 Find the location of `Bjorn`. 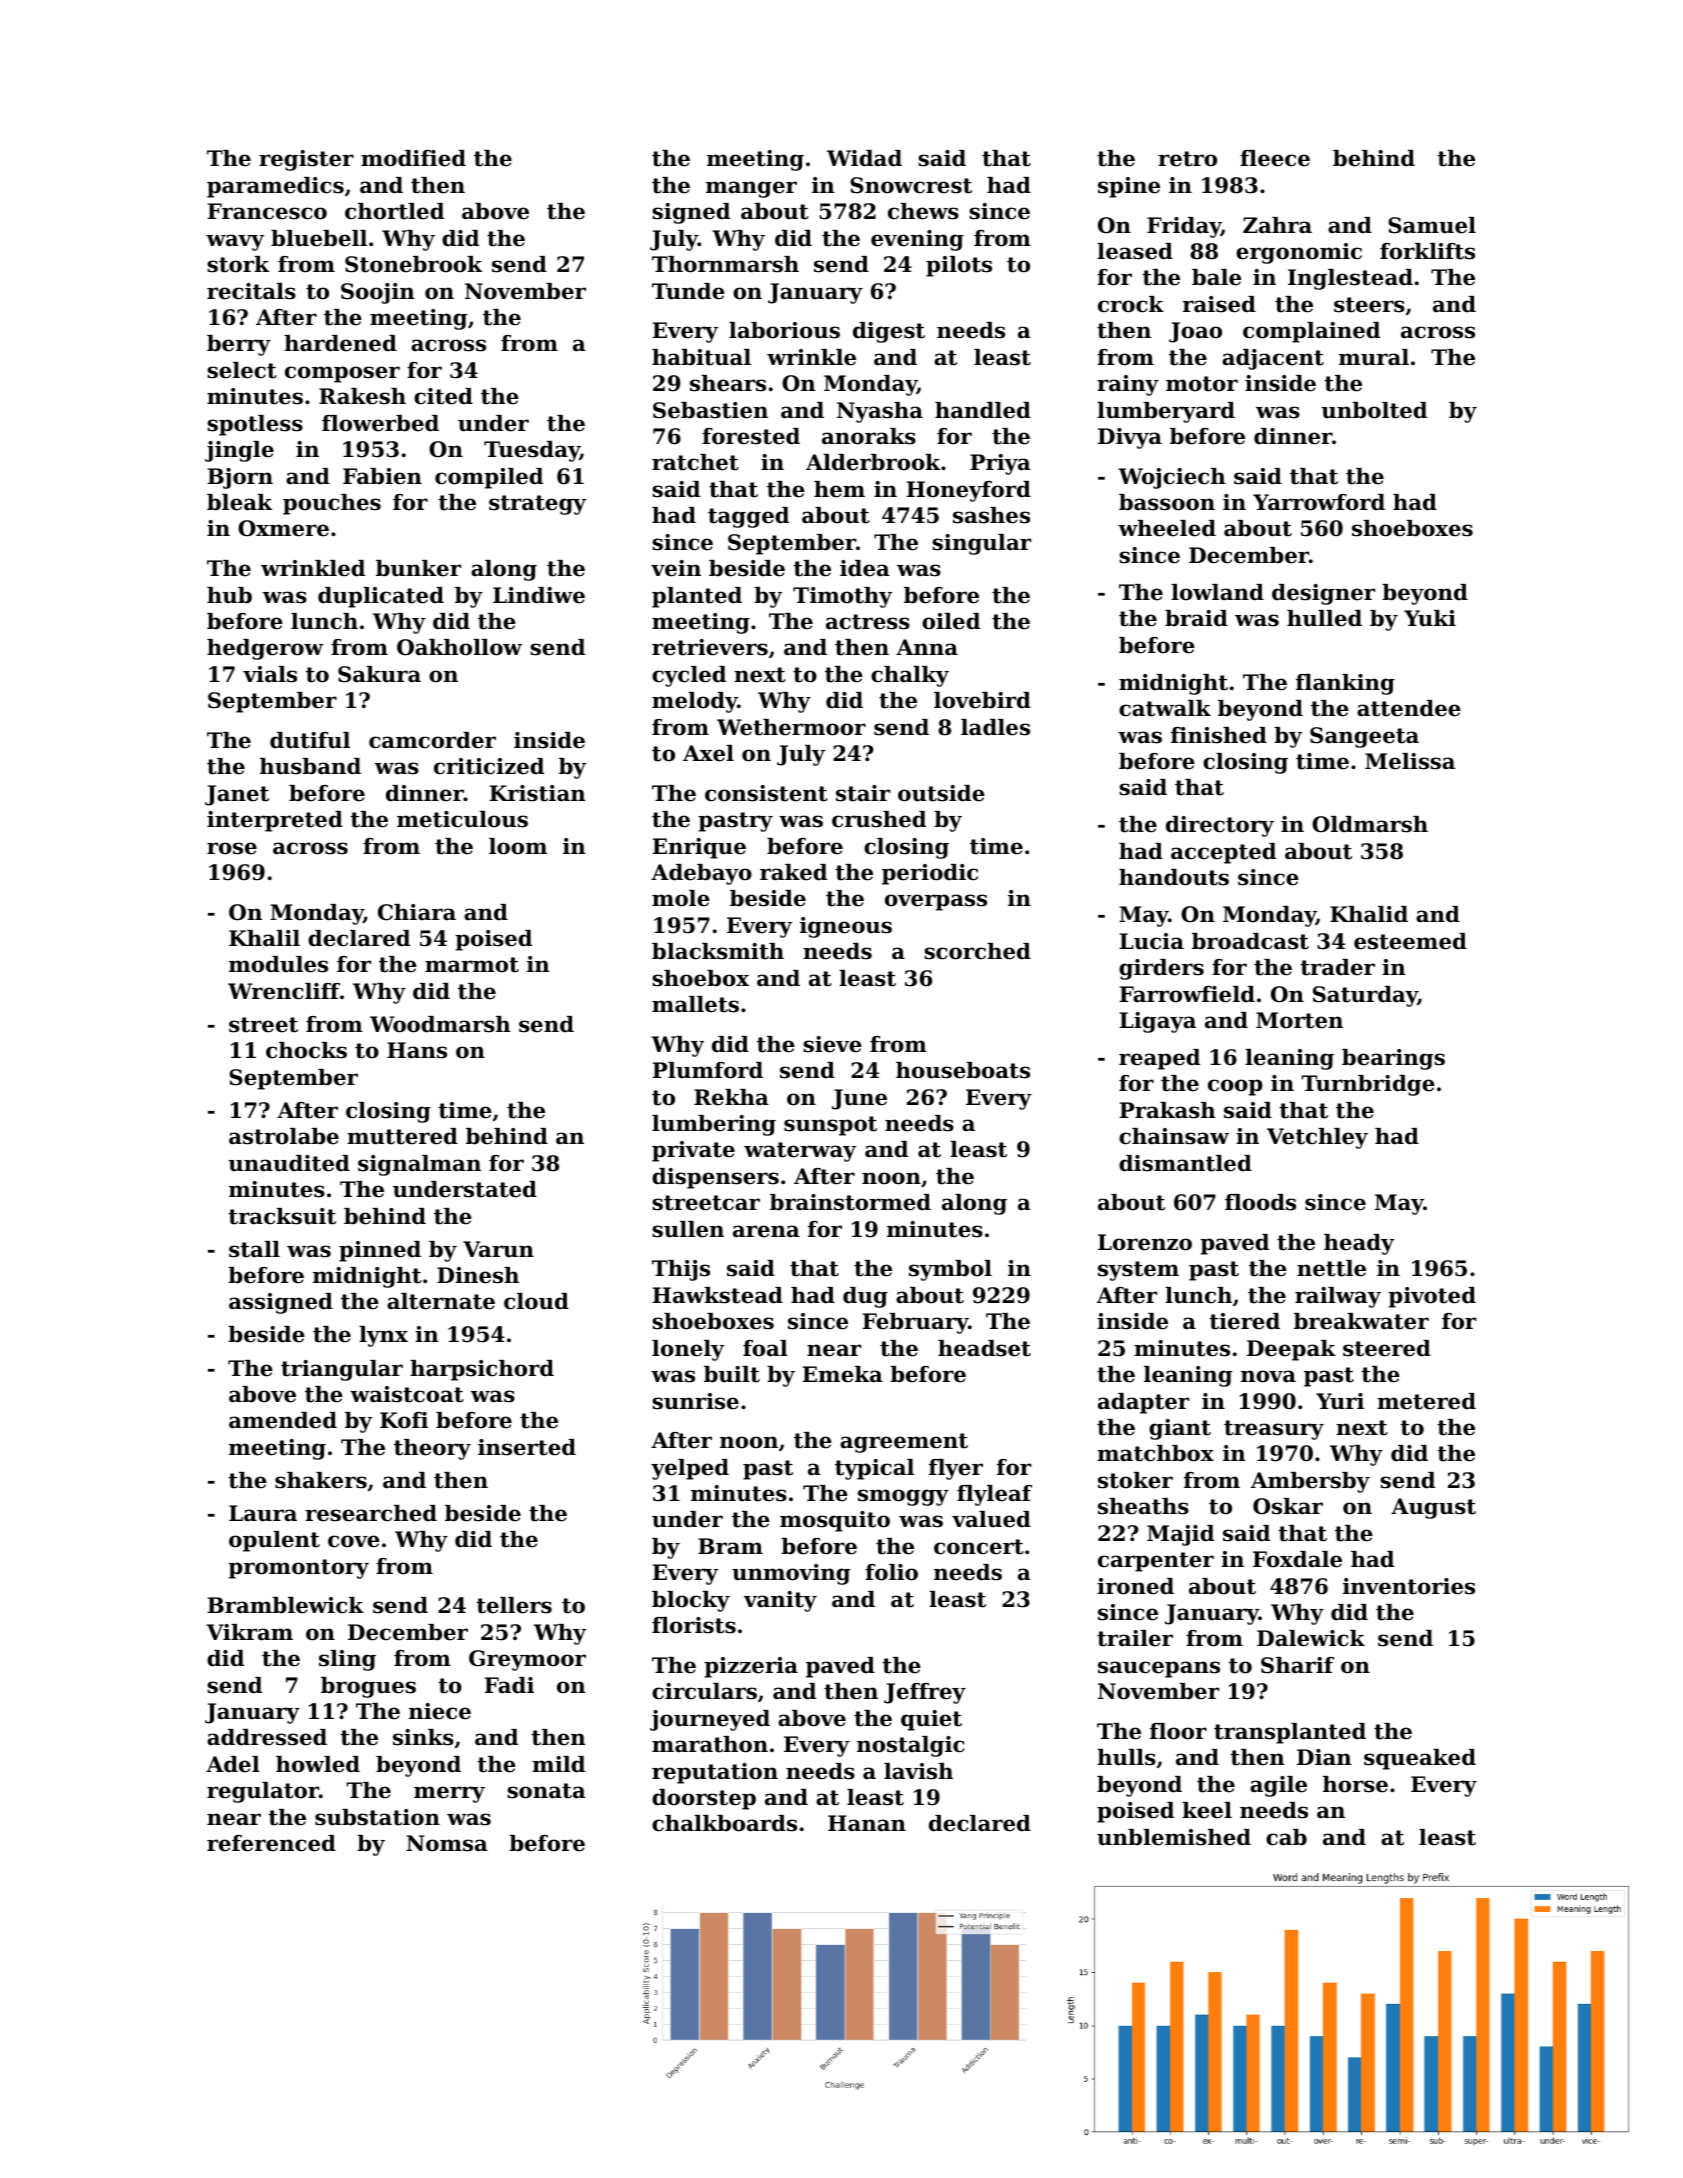

Bjorn is located at coordinates (240, 478).
